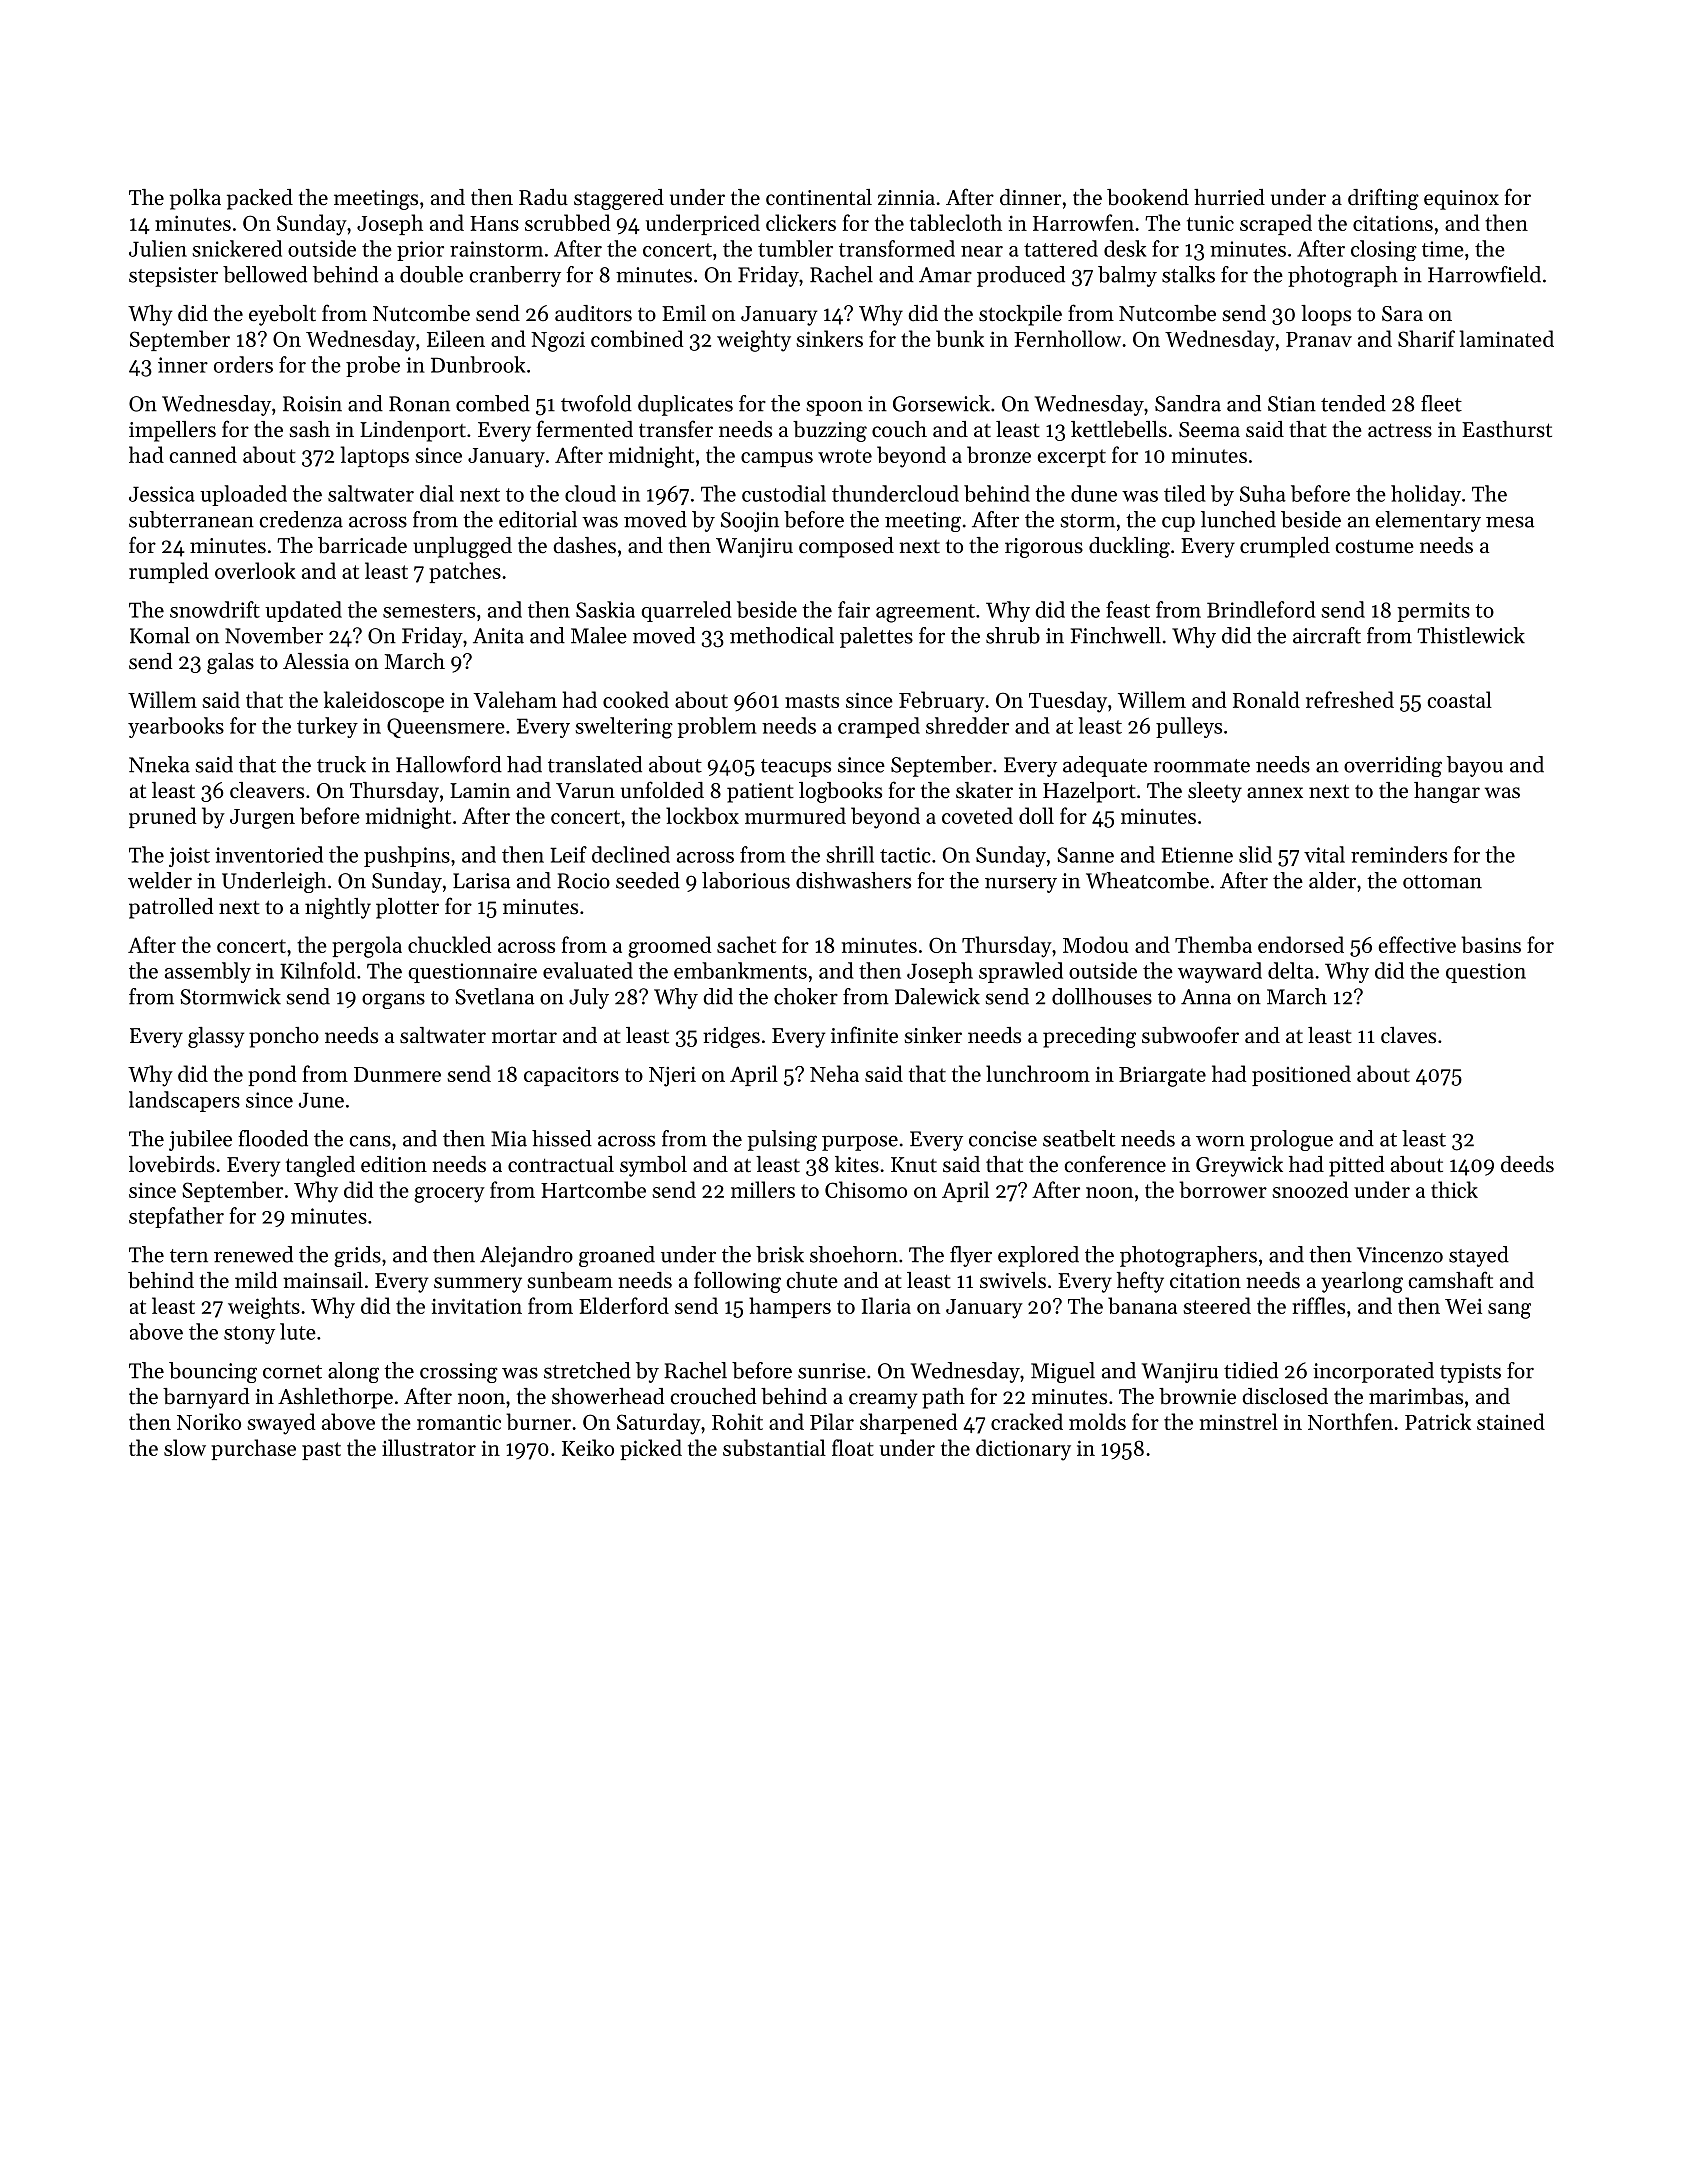  I want to click on Easthurst, so click(1507, 429).
